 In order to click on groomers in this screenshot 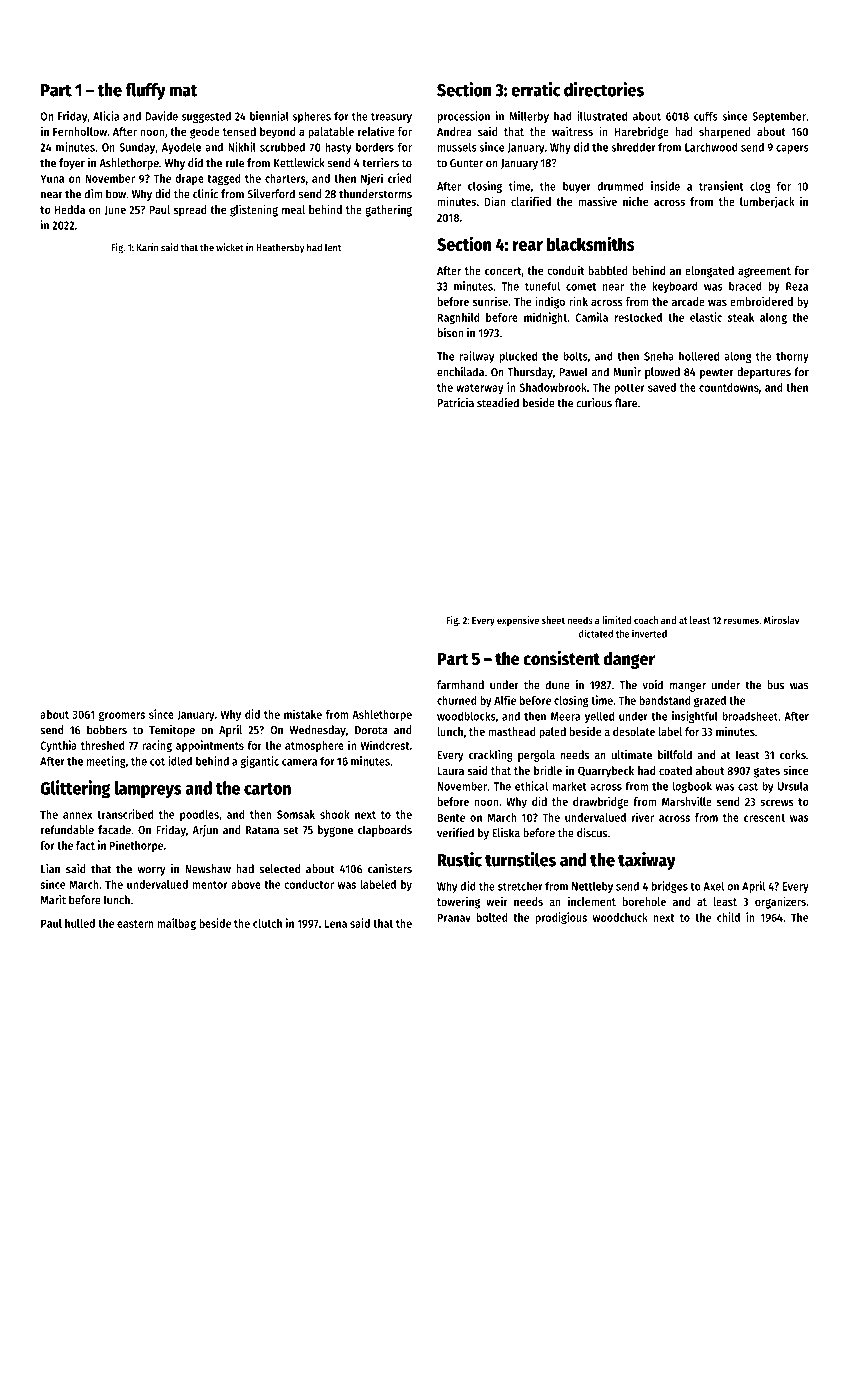, I will do `click(122, 717)`.
